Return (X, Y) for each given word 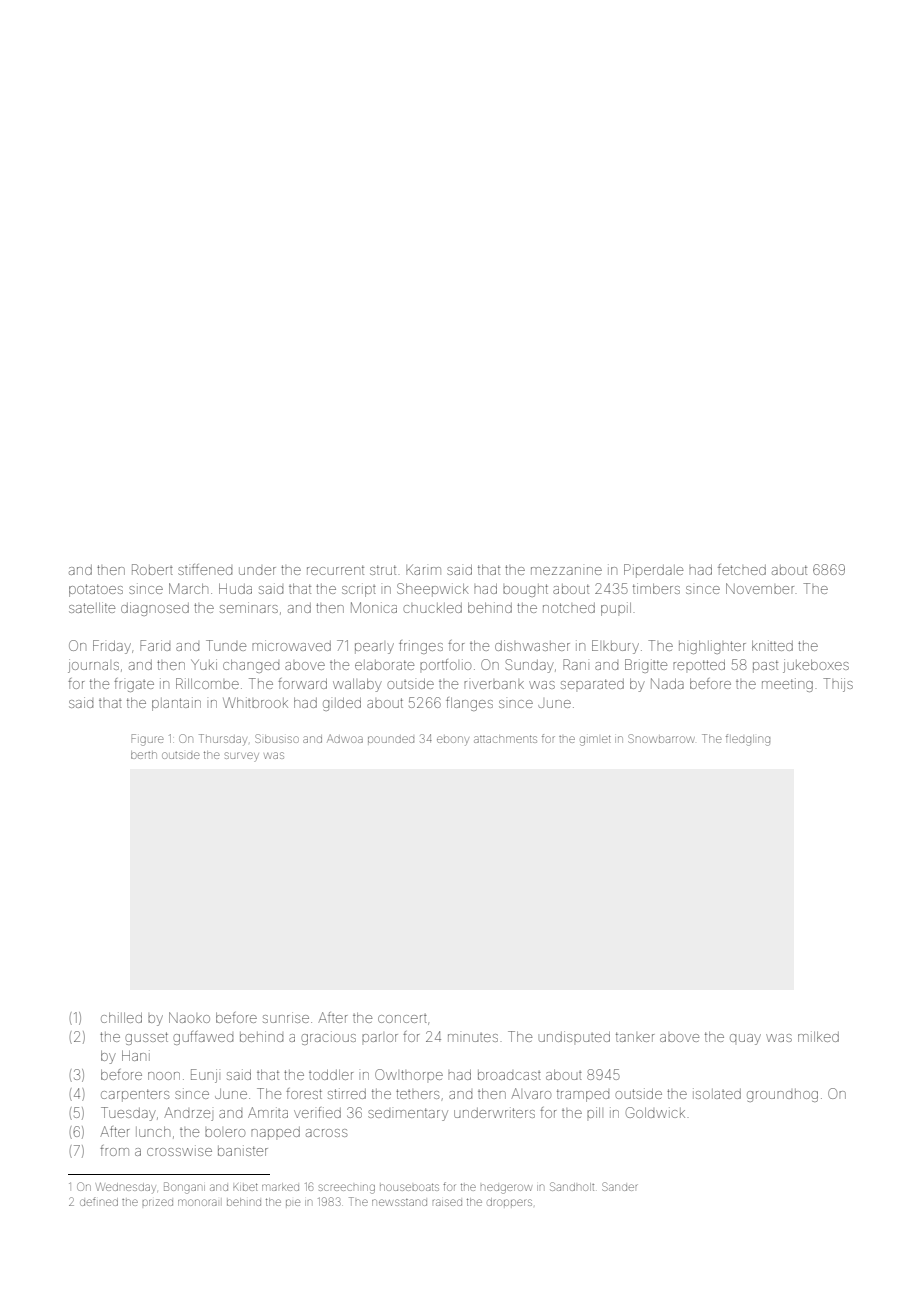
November (760, 588)
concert (402, 1018)
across (326, 1133)
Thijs (838, 685)
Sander (620, 1186)
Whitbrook (255, 702)
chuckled (432, 608)
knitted (772, 645)
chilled (121, 1017)
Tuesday (128, 1114)
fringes (421, 647)
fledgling (748, 740)
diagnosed (155, 609)
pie (293, 1202)
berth (144, 755)
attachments (505, 739)
